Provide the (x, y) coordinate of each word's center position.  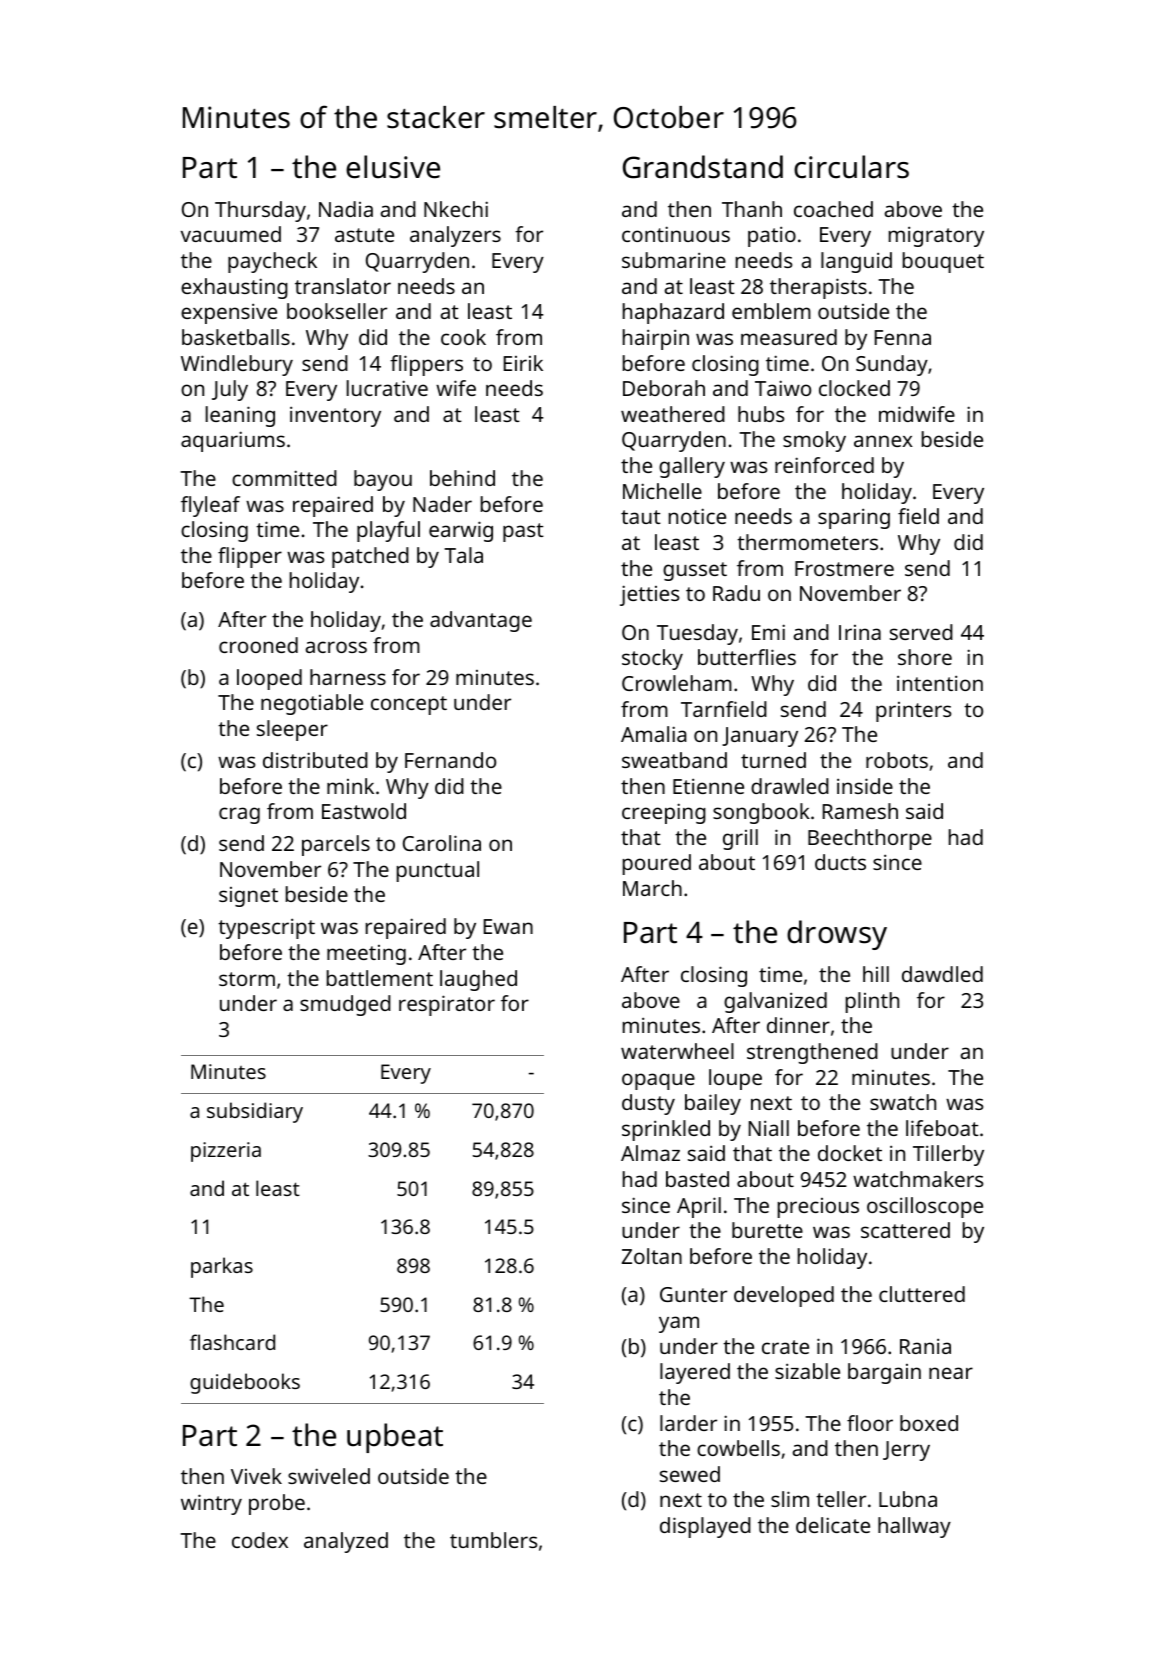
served (921, 632)
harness (348, 677)
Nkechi (456, 209)
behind (462, 478)
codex (260, 1540)
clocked (854, 388)
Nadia (346, 209)
